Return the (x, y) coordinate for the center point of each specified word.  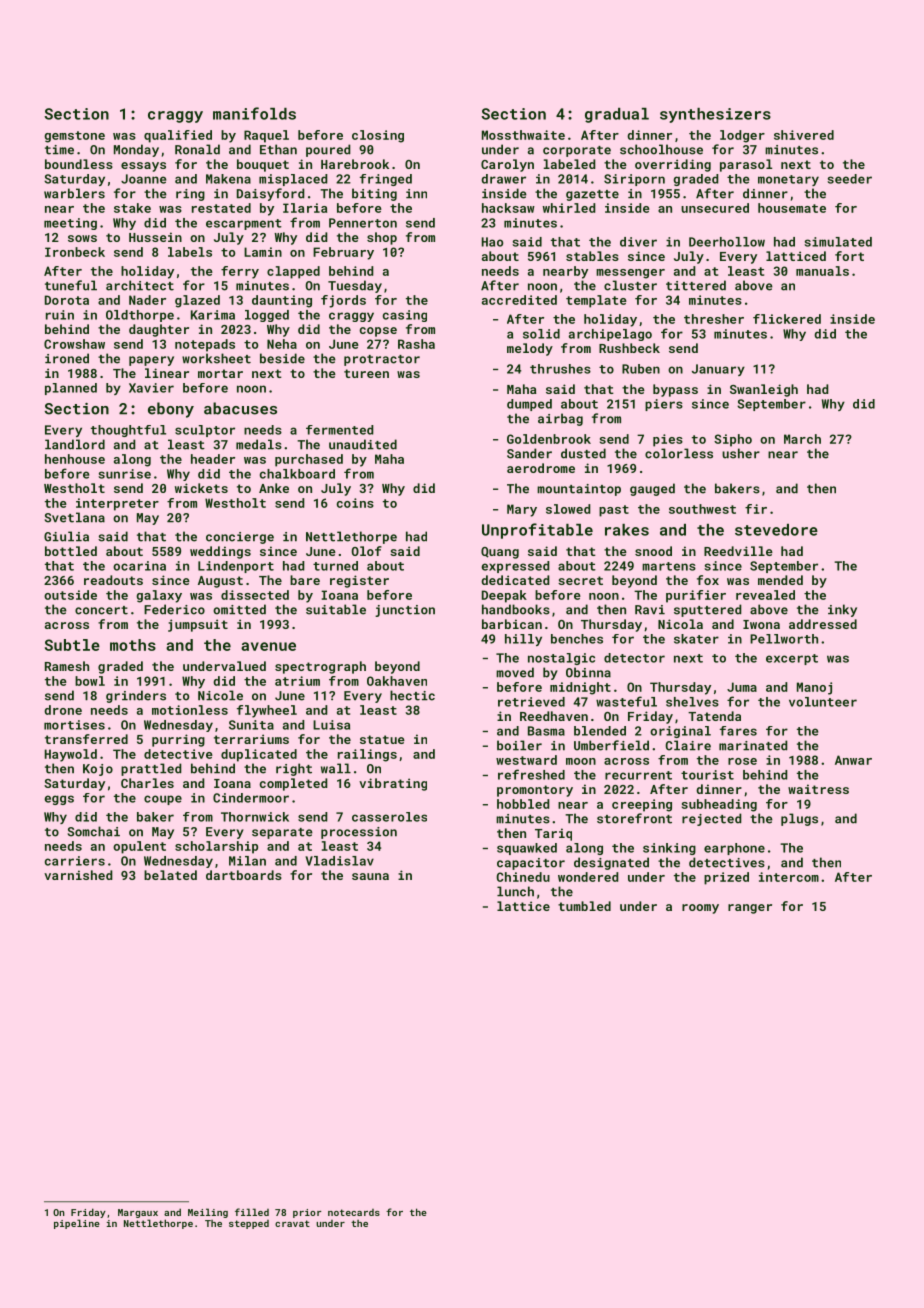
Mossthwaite (523, 135)
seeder (849, 179)
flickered (787, 319)
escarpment (244, 224)
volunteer (823, 702)
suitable (336, 609)
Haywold (71, 755)
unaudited (363, 444)
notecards (354, 1212)
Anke (274, 488)
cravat (292, 1223)
